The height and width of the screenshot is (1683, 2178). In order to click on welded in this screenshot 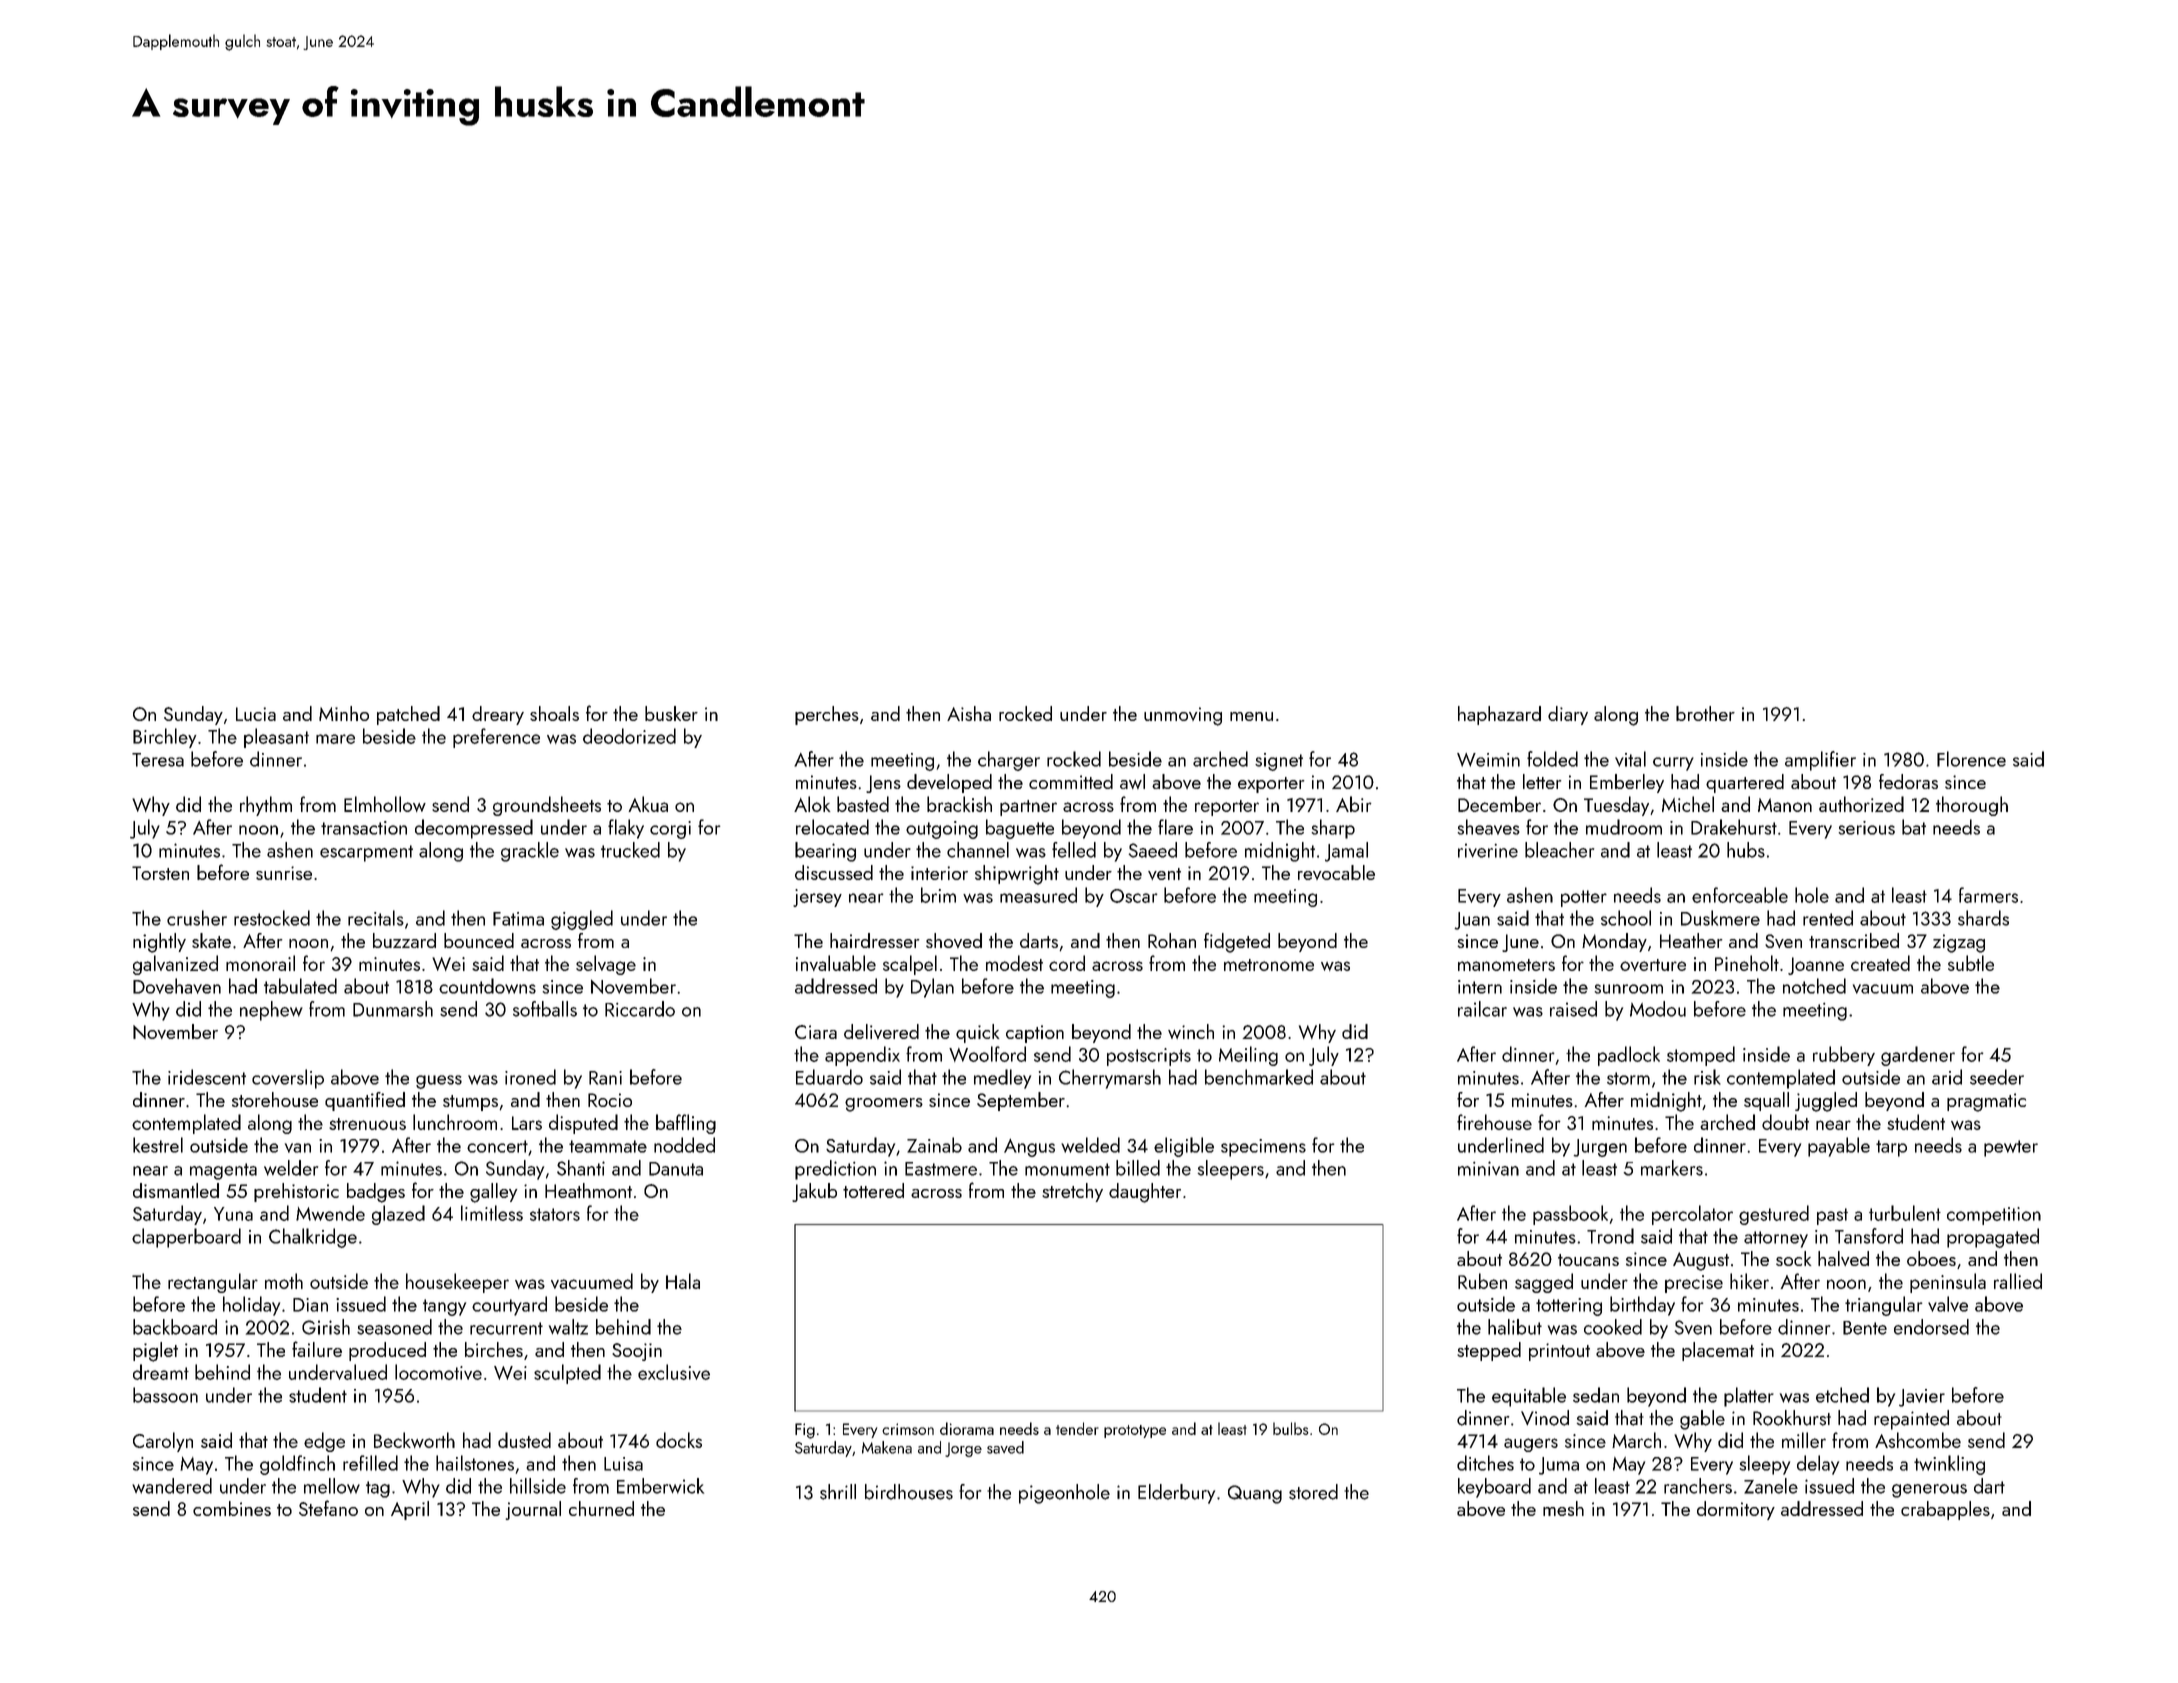, I will do `click(1090, 1145)`.
